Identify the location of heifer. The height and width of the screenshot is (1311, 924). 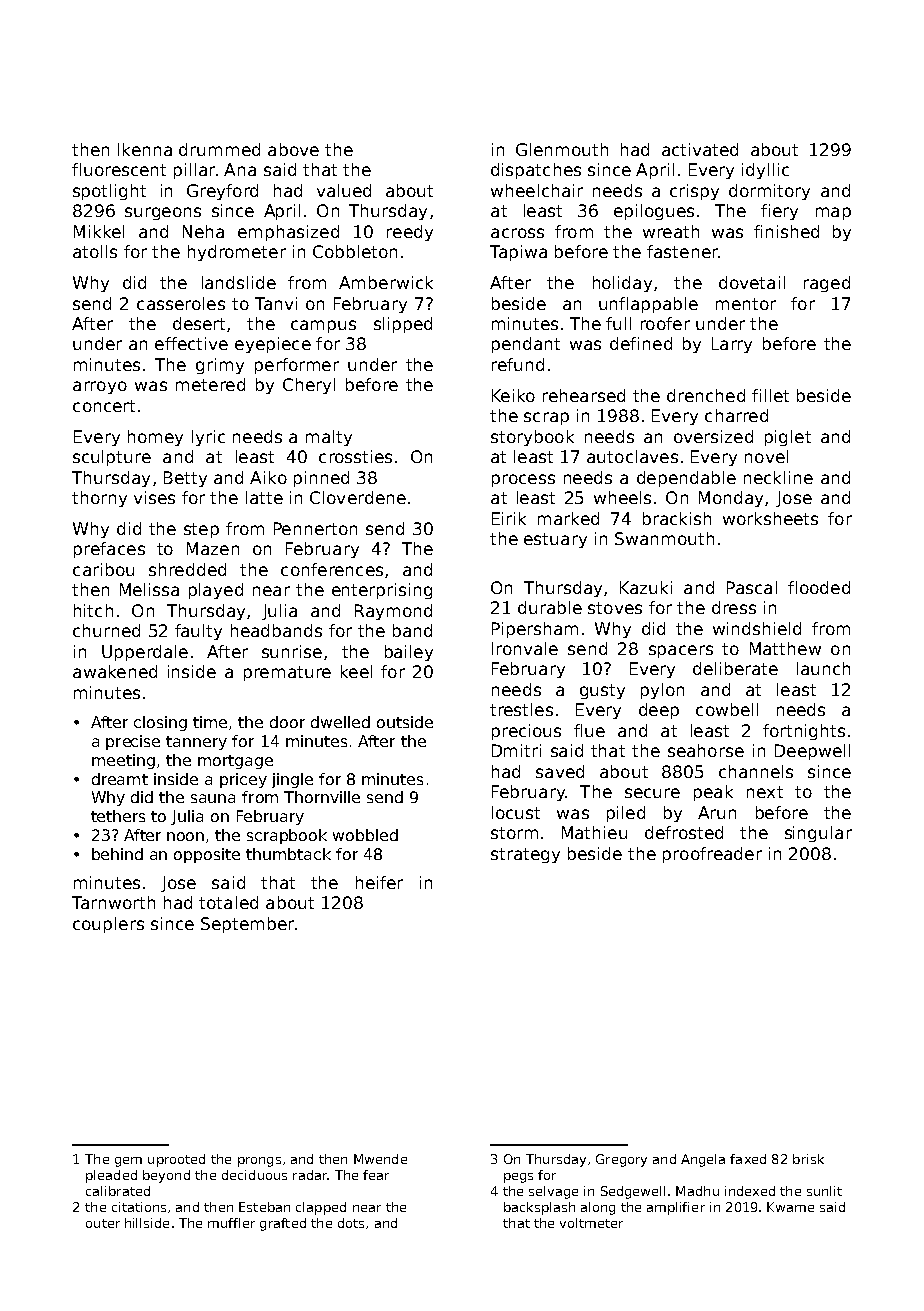
(379, 882).
